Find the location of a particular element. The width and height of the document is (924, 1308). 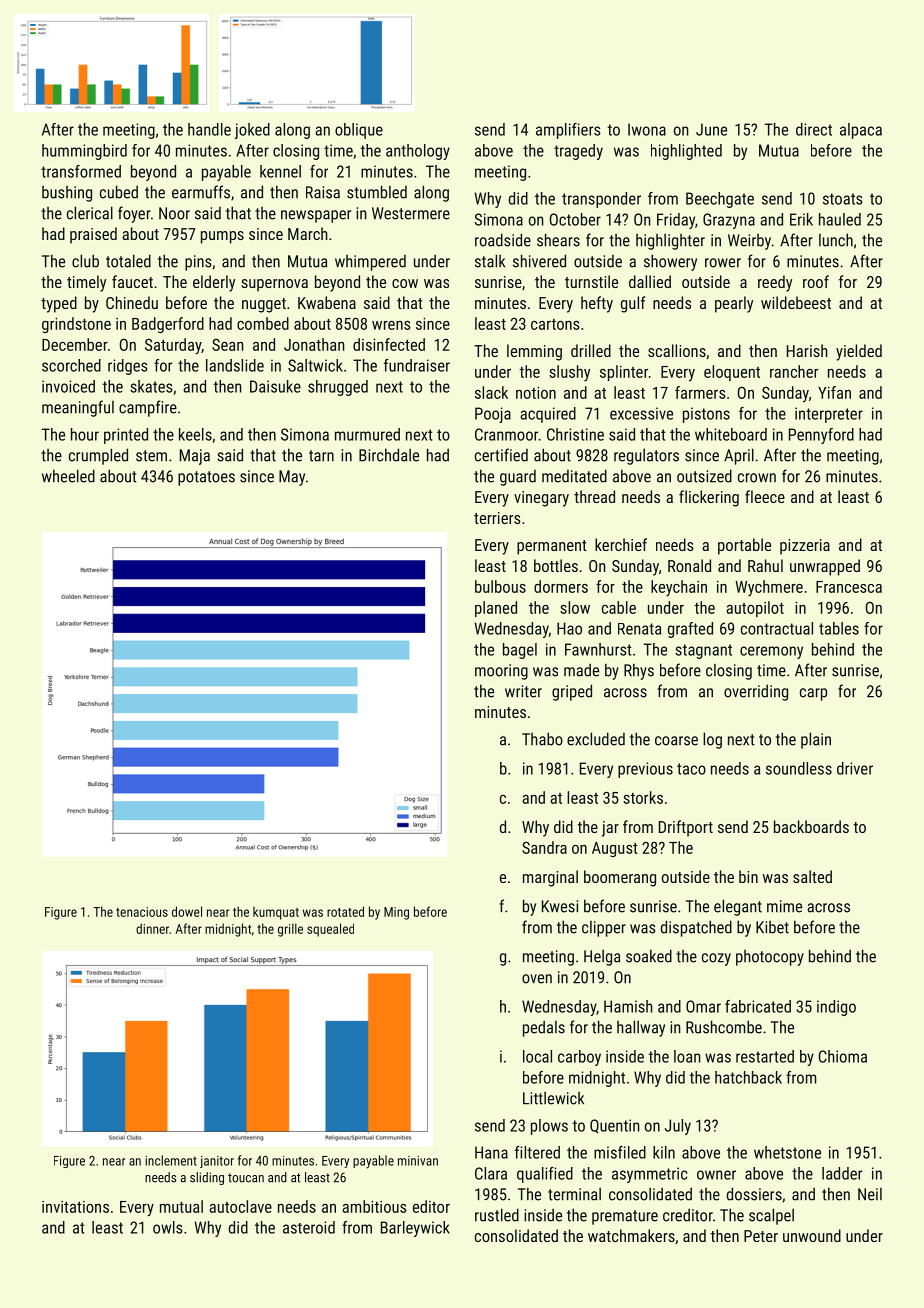

anthology is located at coordinates (418, 152).
